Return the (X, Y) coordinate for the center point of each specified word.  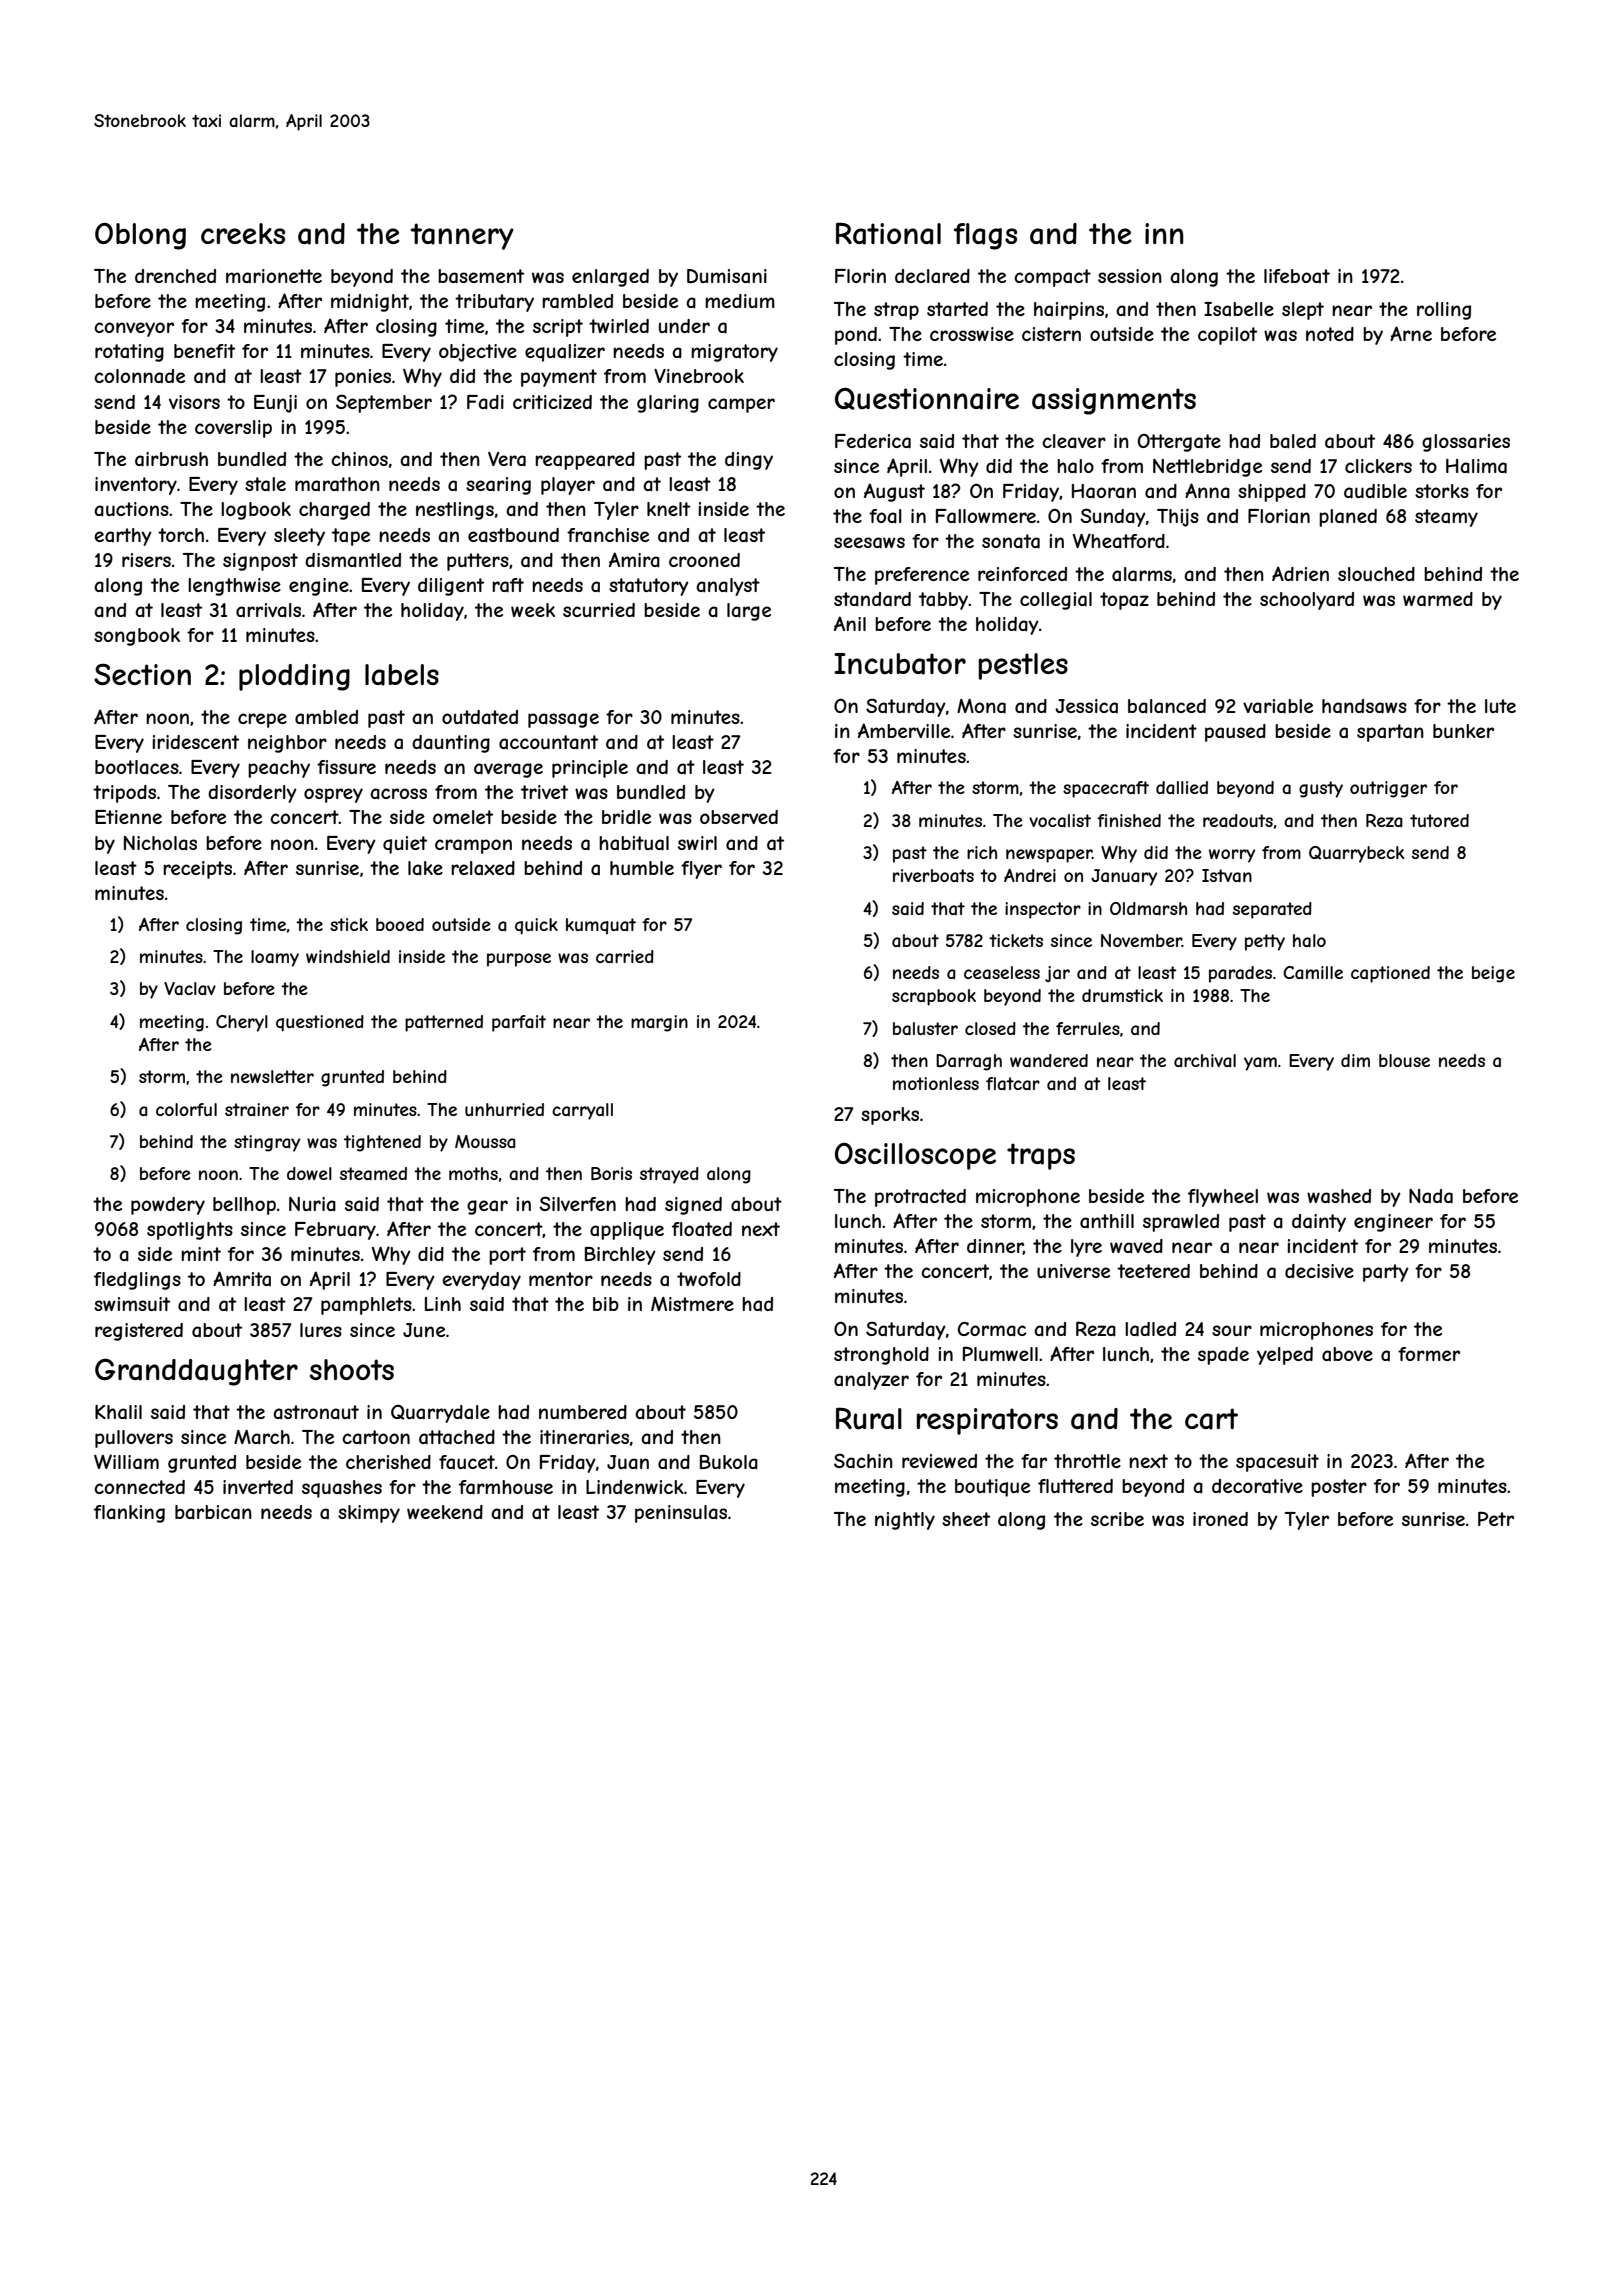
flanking (129, 1514)
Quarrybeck (1356, 854)
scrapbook (934, 997)
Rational (888, 233)
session (1130, 276)
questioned (320, 1023)
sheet (966, 1519)
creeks (243, 233)
